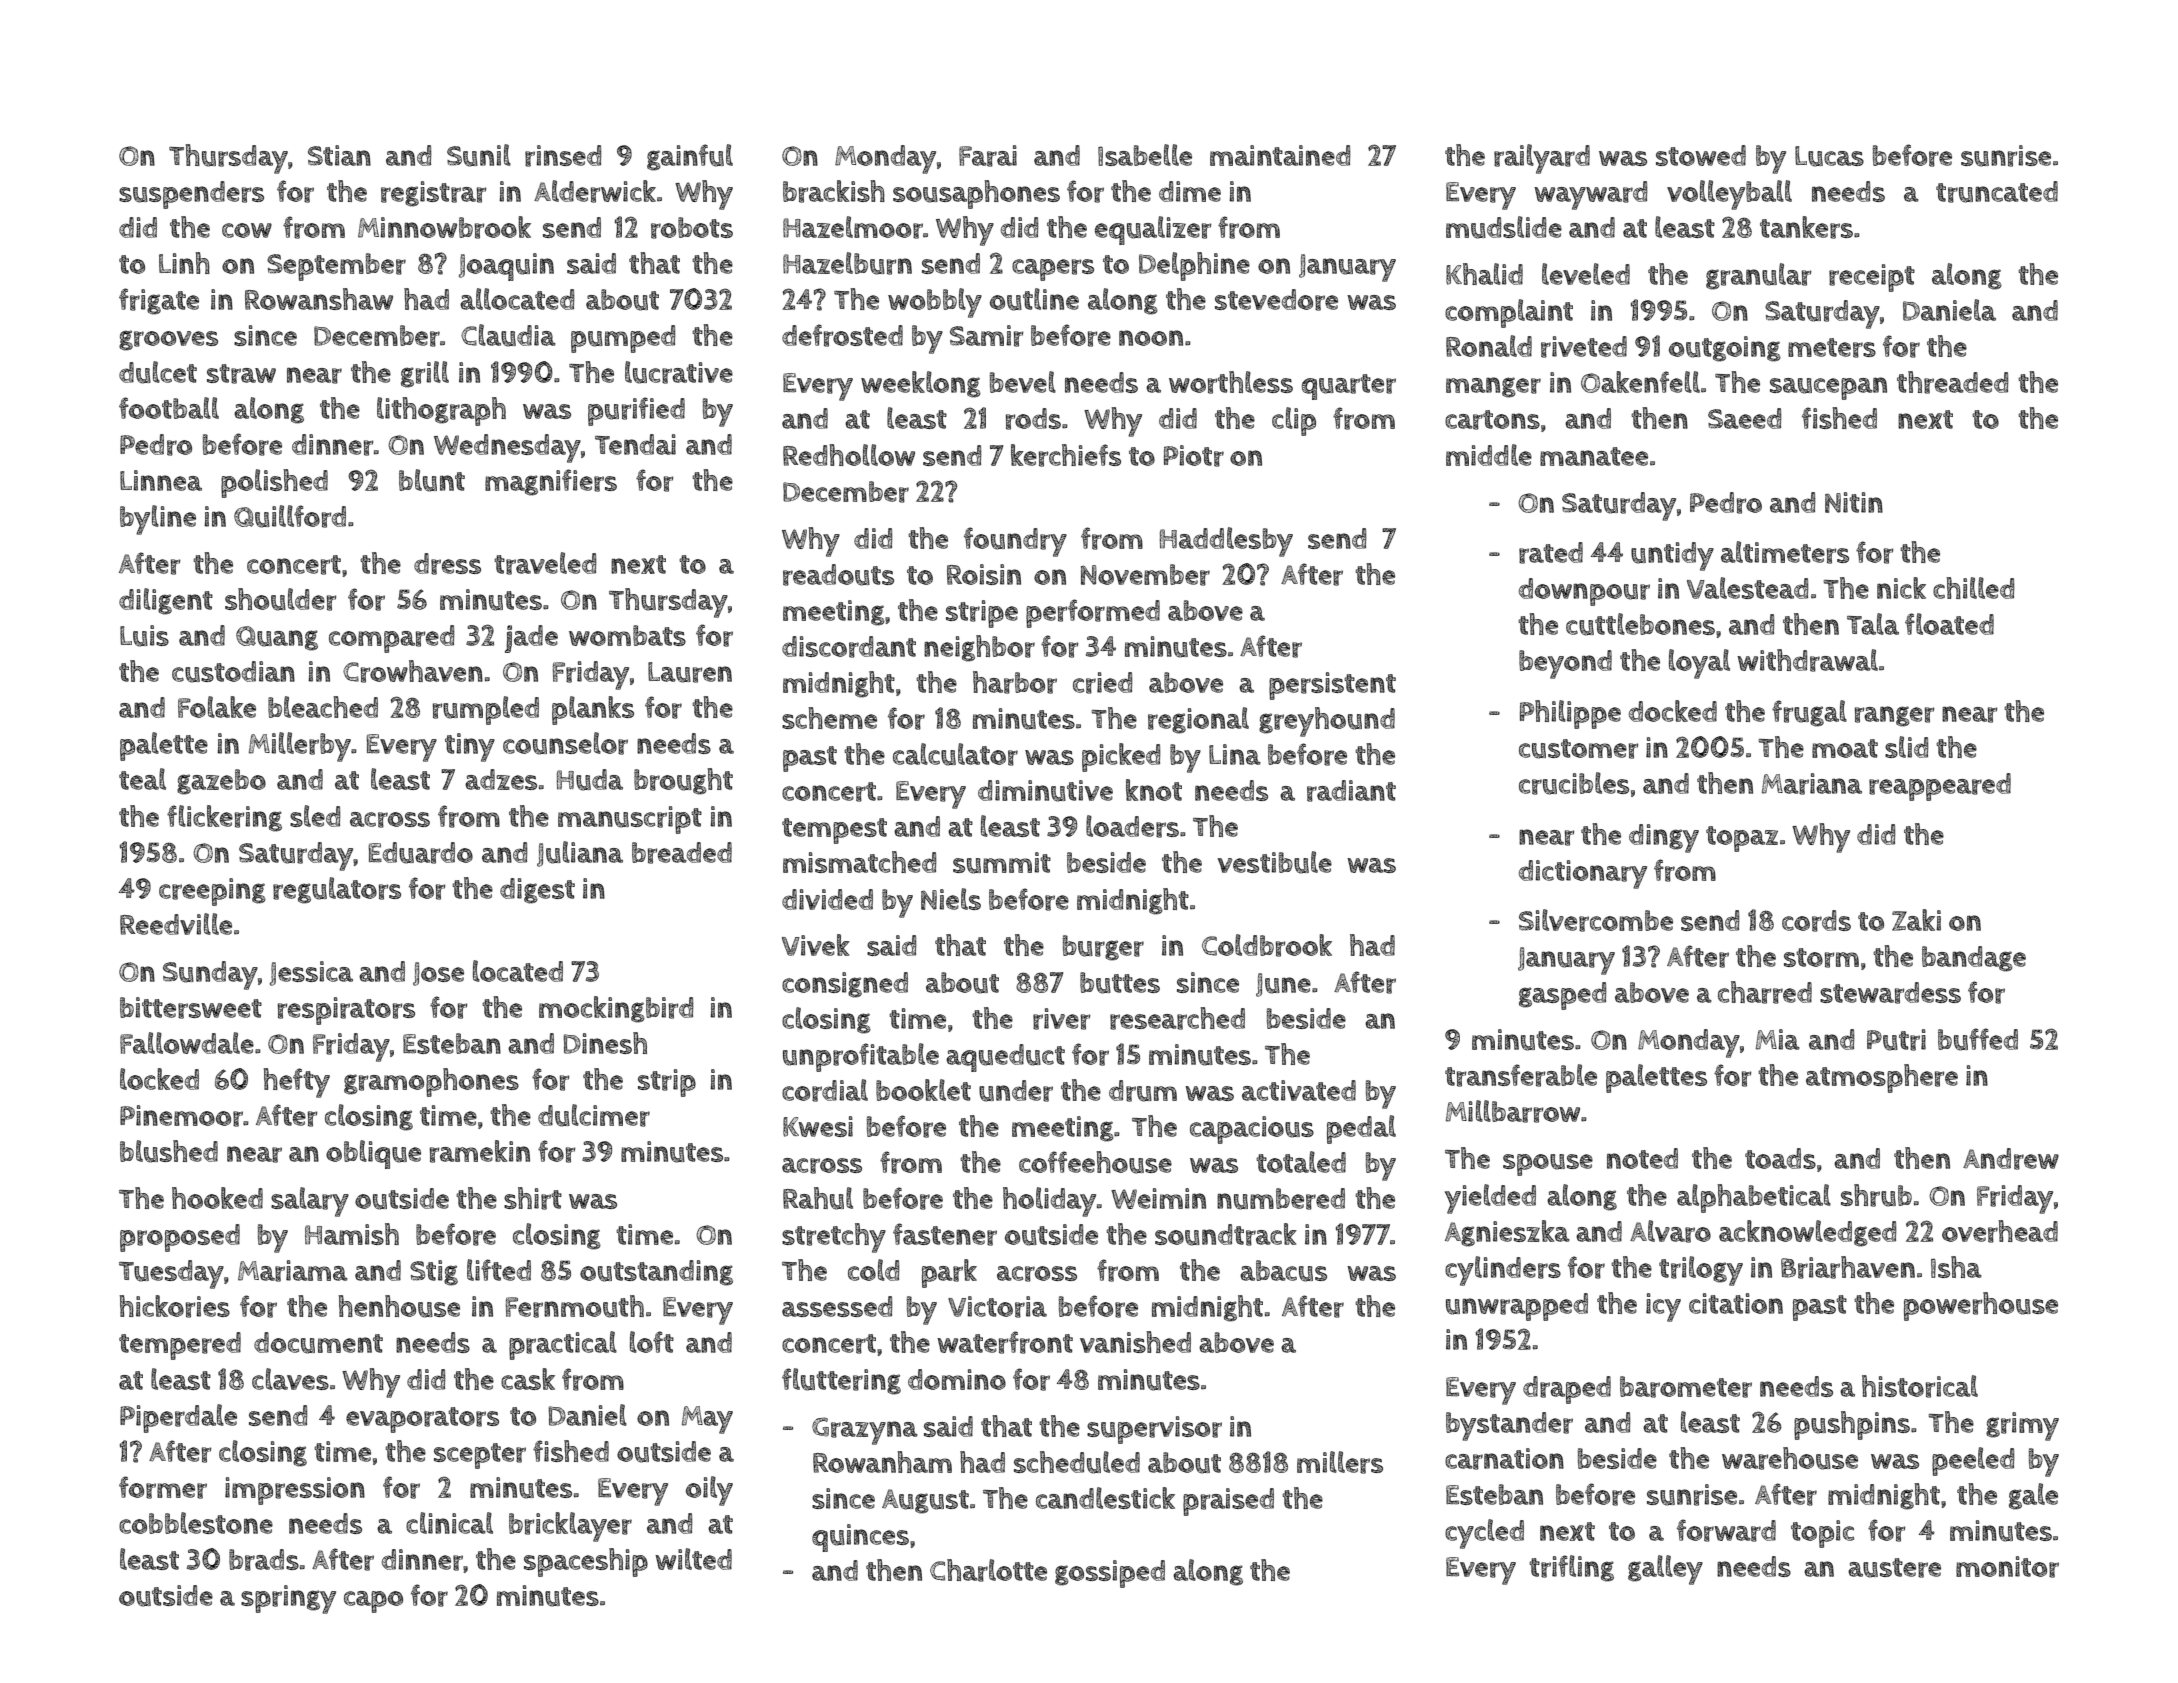  What do you see at coordinates (1132, 826) in the screenshot?
I see `loaders` at bounding box center [1132, 826].
